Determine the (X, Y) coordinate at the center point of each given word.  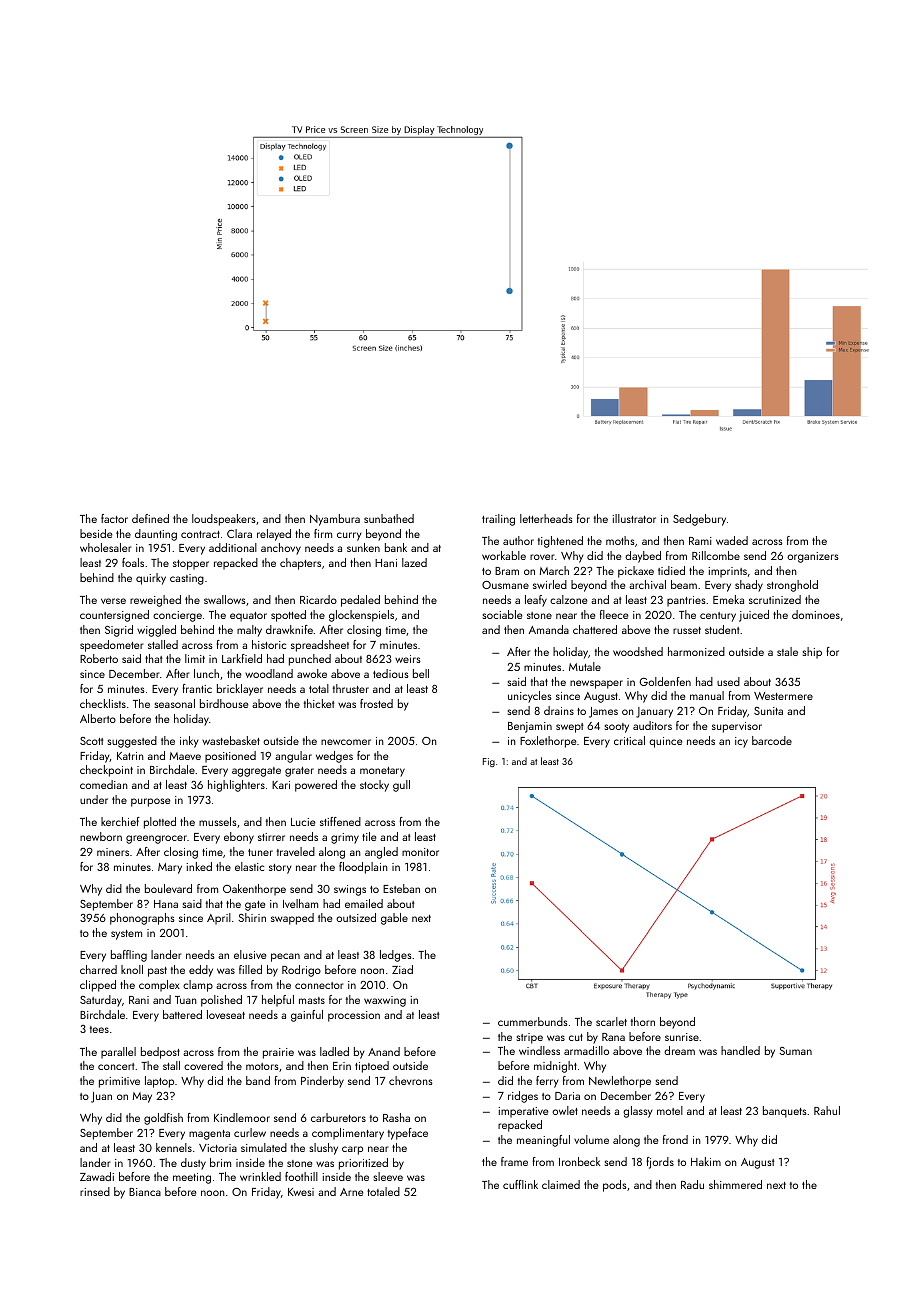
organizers (813, 557)
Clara (239, 533)
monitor (420, 852)
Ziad (402, 969)
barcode (772, 740)
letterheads (546, 518)
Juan (101, 1097)
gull (401, 786)
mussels (218, 821)
